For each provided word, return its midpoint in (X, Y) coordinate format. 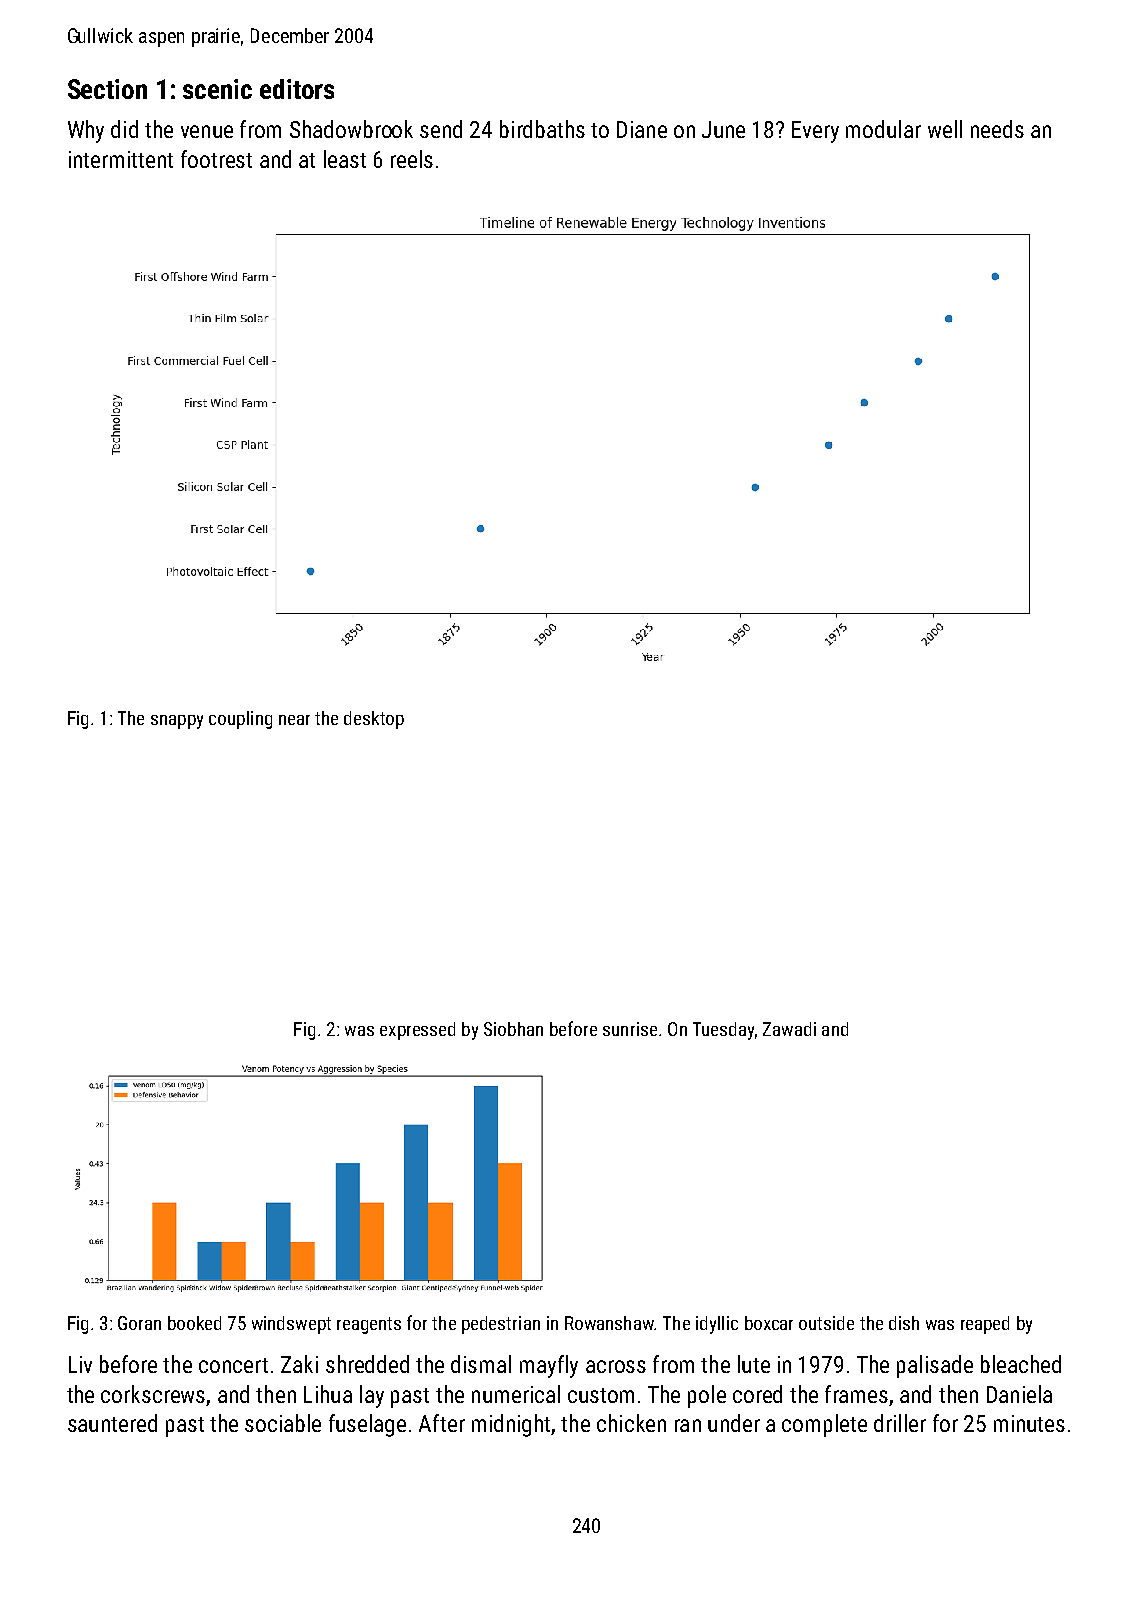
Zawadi (789, 1029)
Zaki (299, 1364)
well (945, 129)
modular (883, 129)
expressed (417, 1031)
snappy (177, 722)
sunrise (630, 1029)
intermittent (121, 159)
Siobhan (513, 1029)
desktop (374, 720)
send (441, 129)
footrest (216, 159)
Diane (642, 129)
